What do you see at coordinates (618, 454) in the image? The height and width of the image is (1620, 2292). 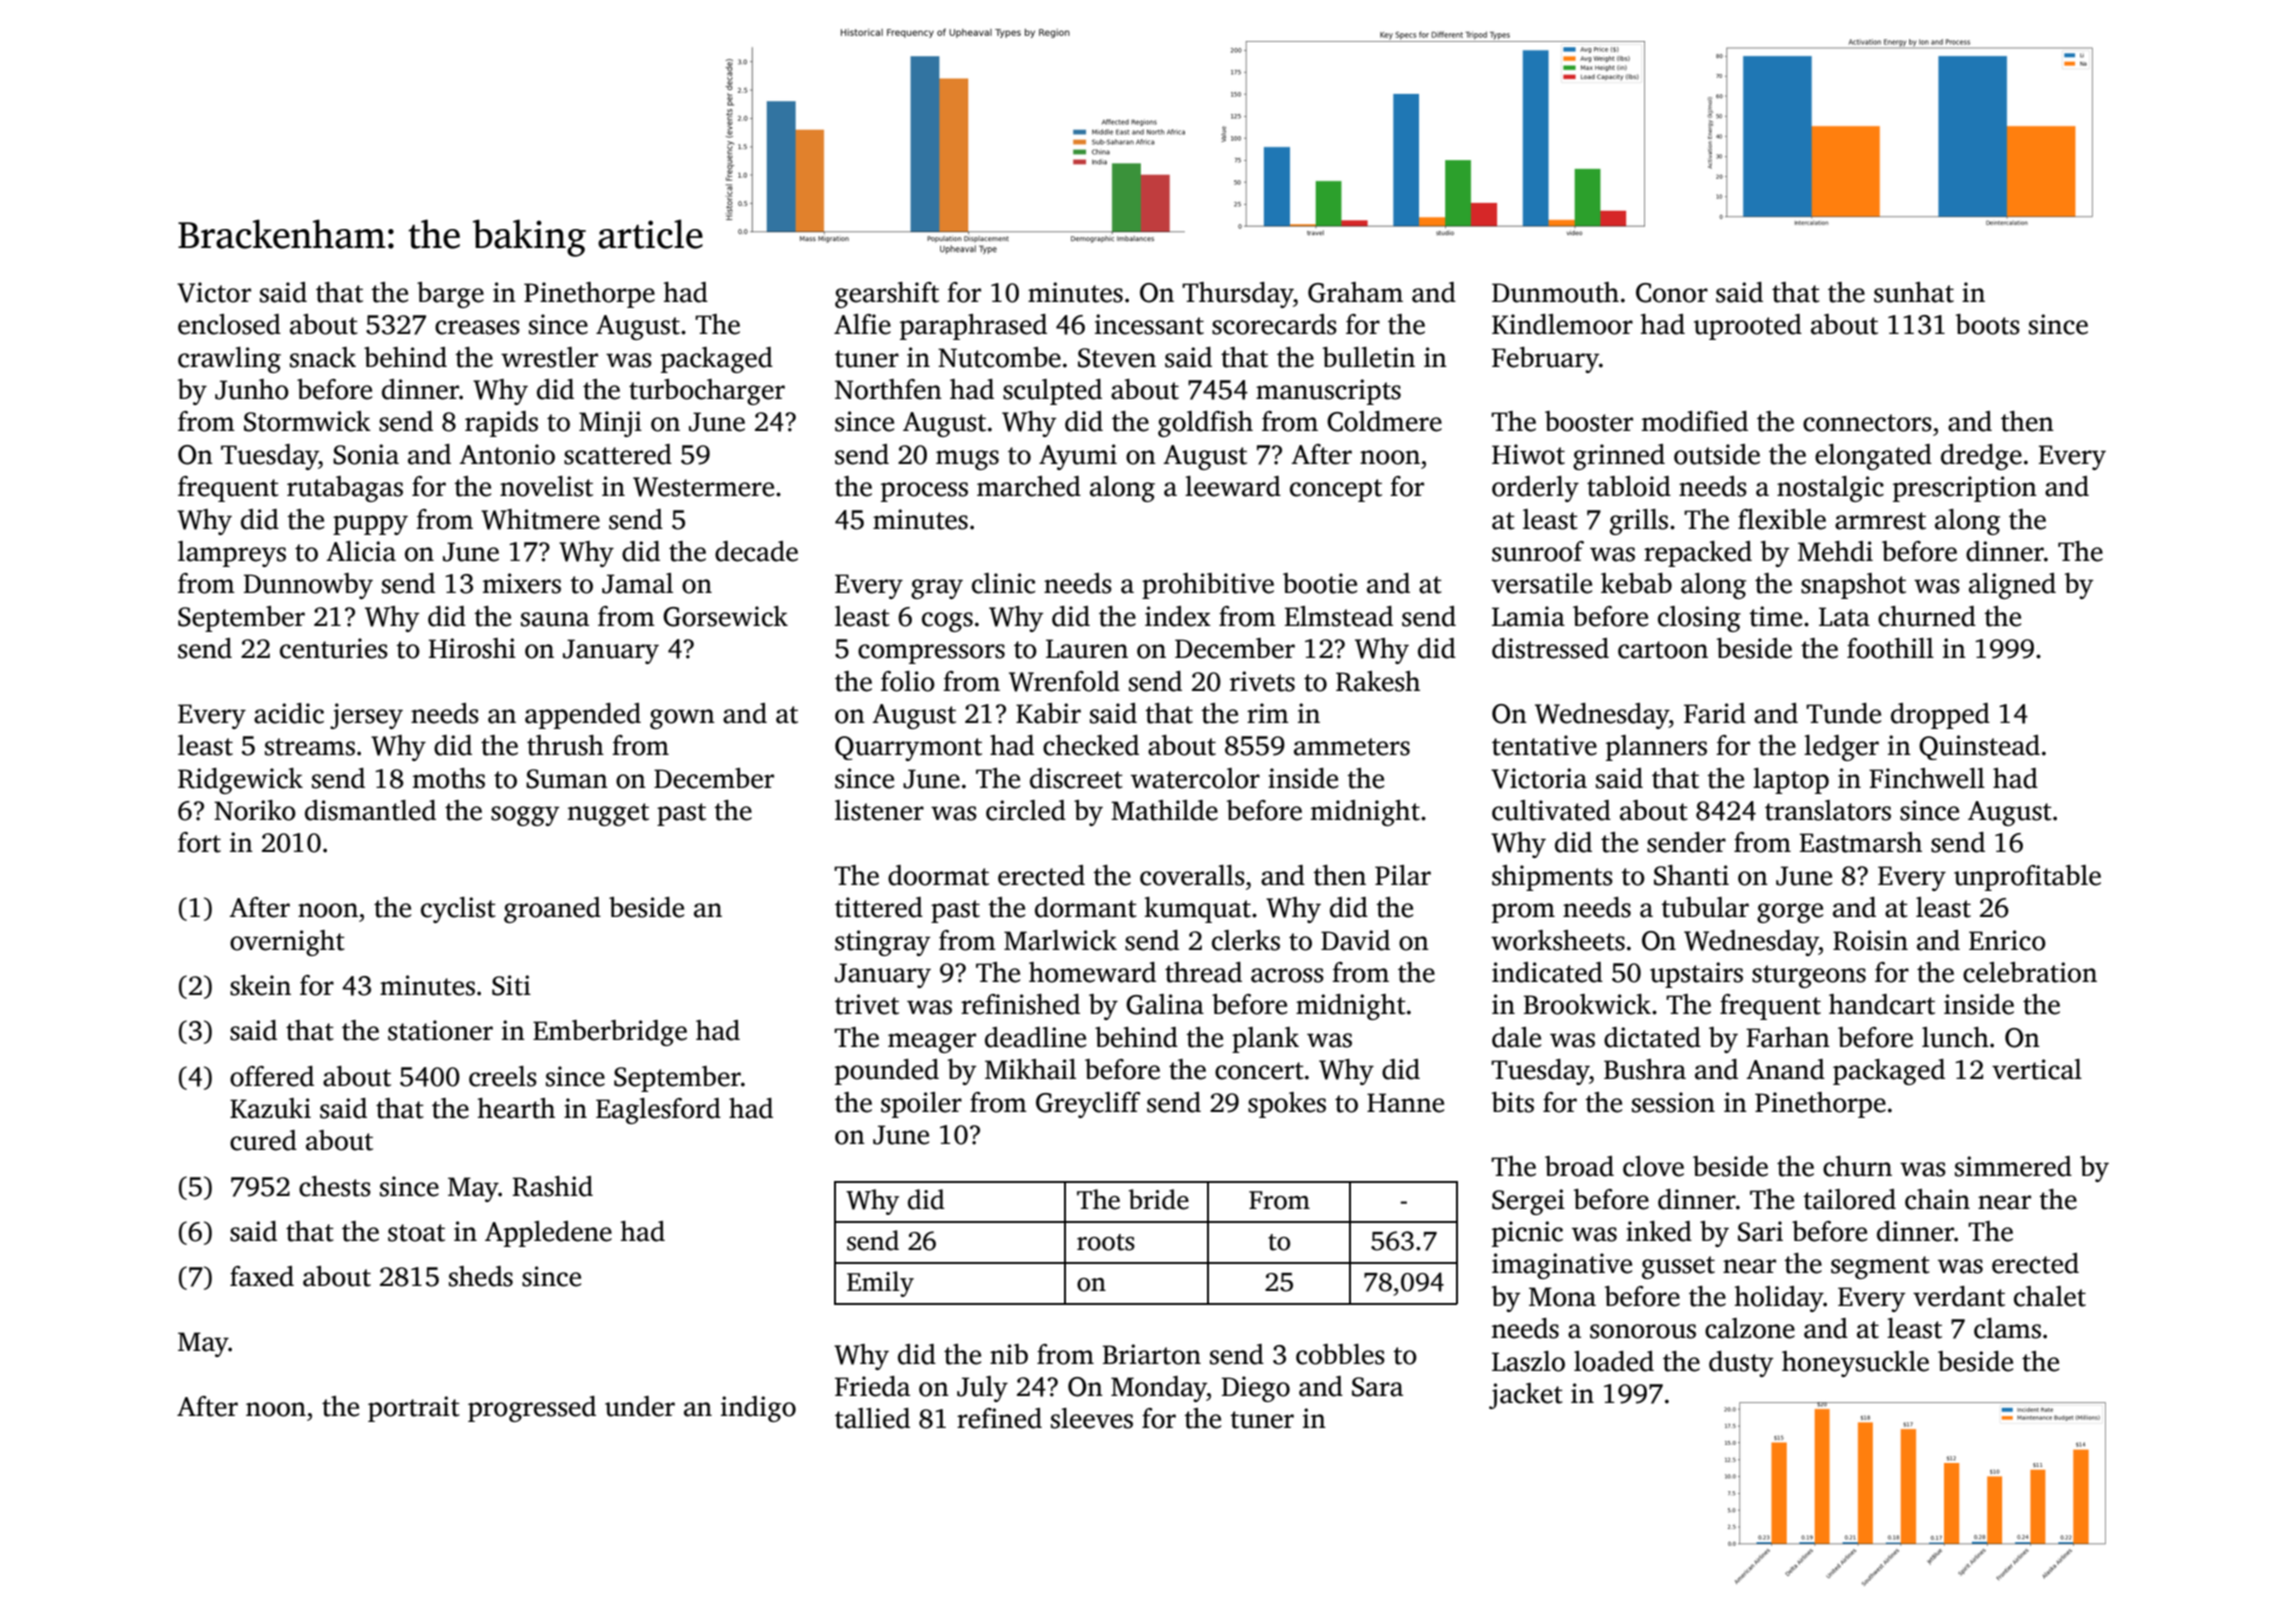 I see `scattered` at bounding box center [618, 454].
